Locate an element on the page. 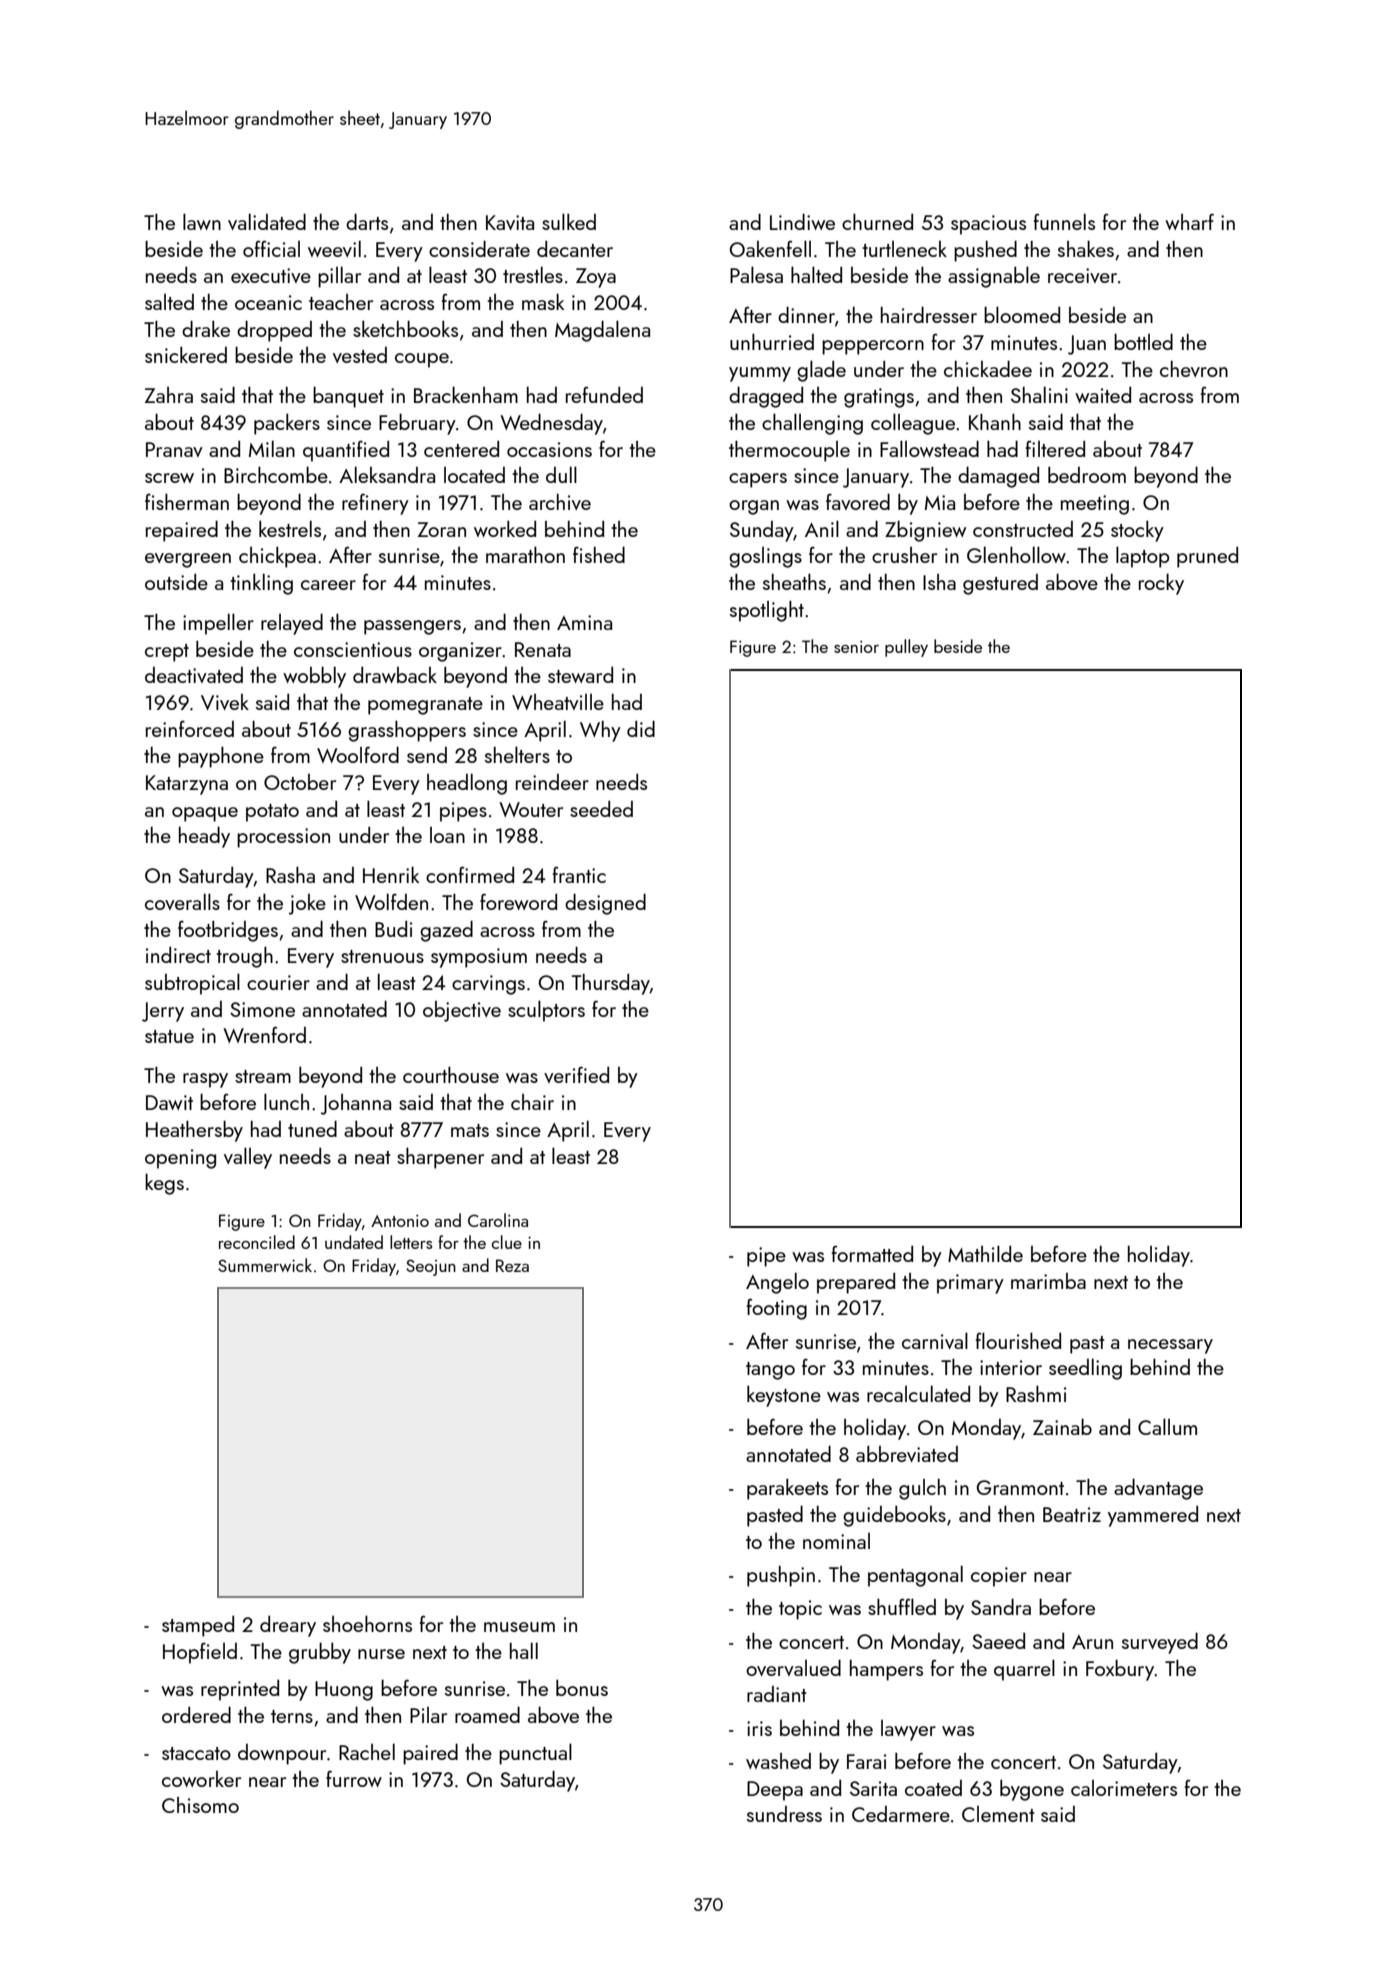  quarrel is located at coordinates (1024, 1670).
